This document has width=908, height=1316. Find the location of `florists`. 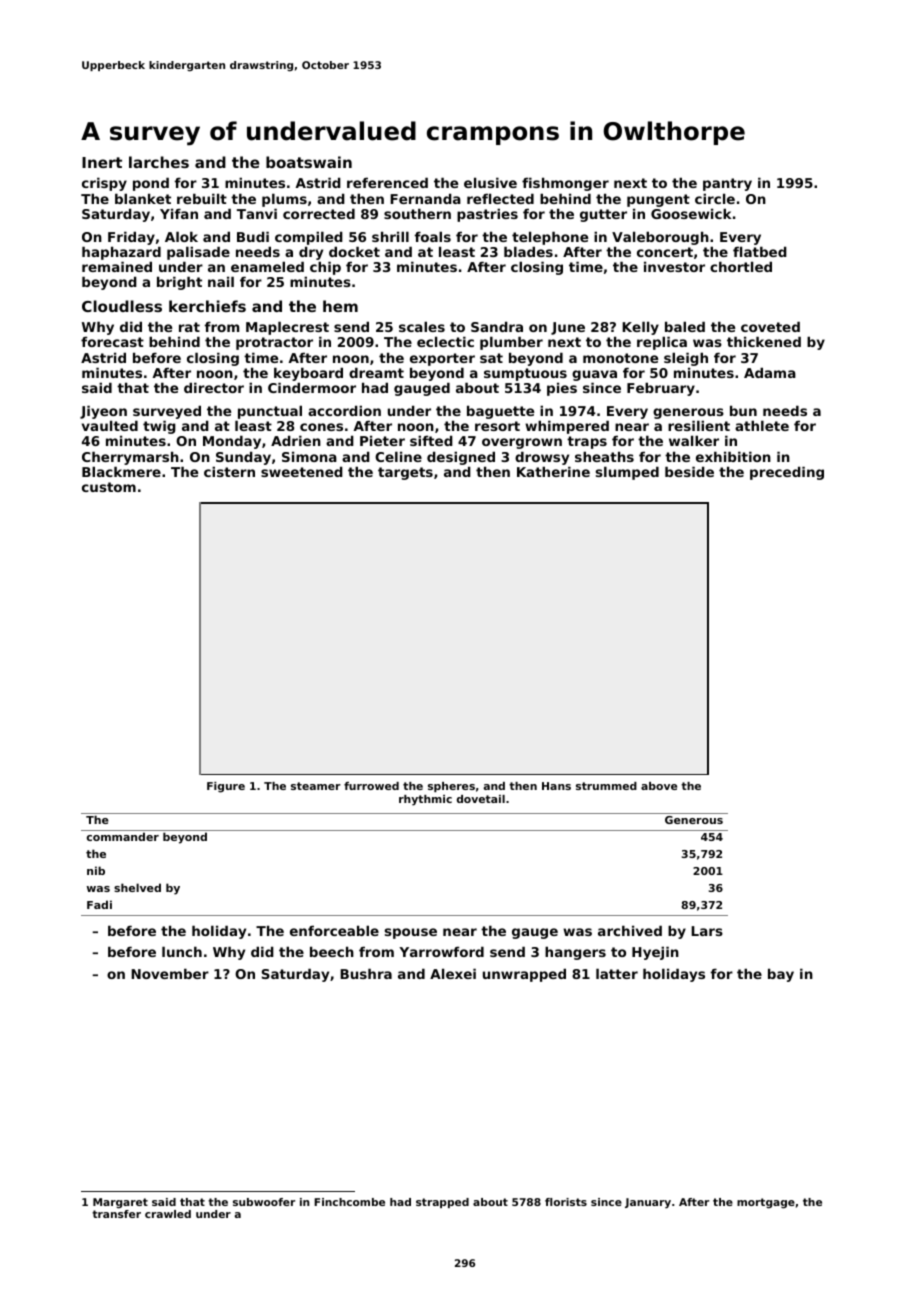

florists is located at coordinates (566, 1202).
